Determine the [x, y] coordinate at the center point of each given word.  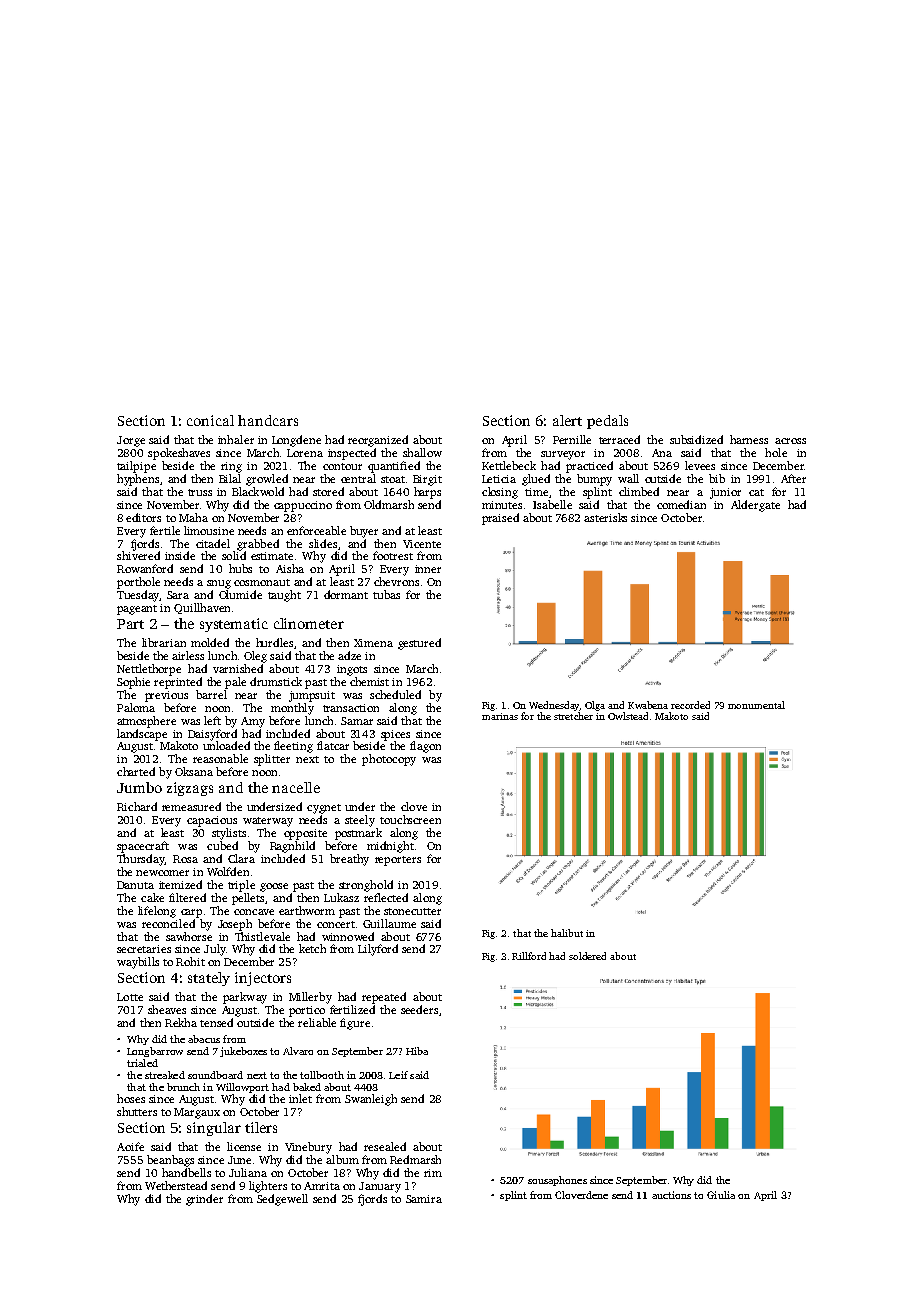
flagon [425, 747]
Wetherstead [176, 1185]
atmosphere [146, 722]
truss [200, 492]
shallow [422, 452]
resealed [385, 1146]
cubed [222, 845]
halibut [567, 933]
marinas [500, 716]
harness [749, 439]
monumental [756, 705]
